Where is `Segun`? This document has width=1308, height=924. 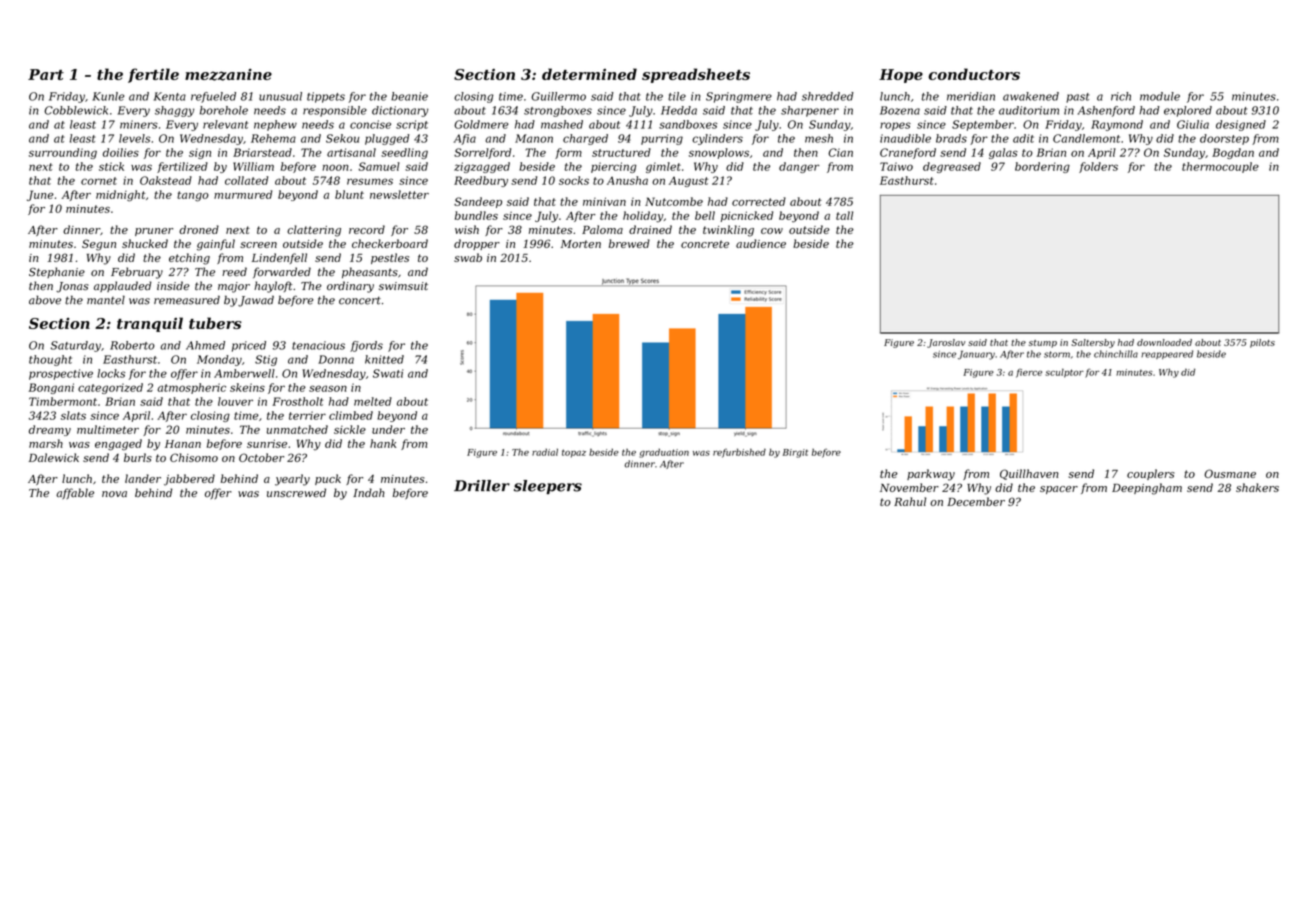 Segun is located at coordinates (99, 245).
